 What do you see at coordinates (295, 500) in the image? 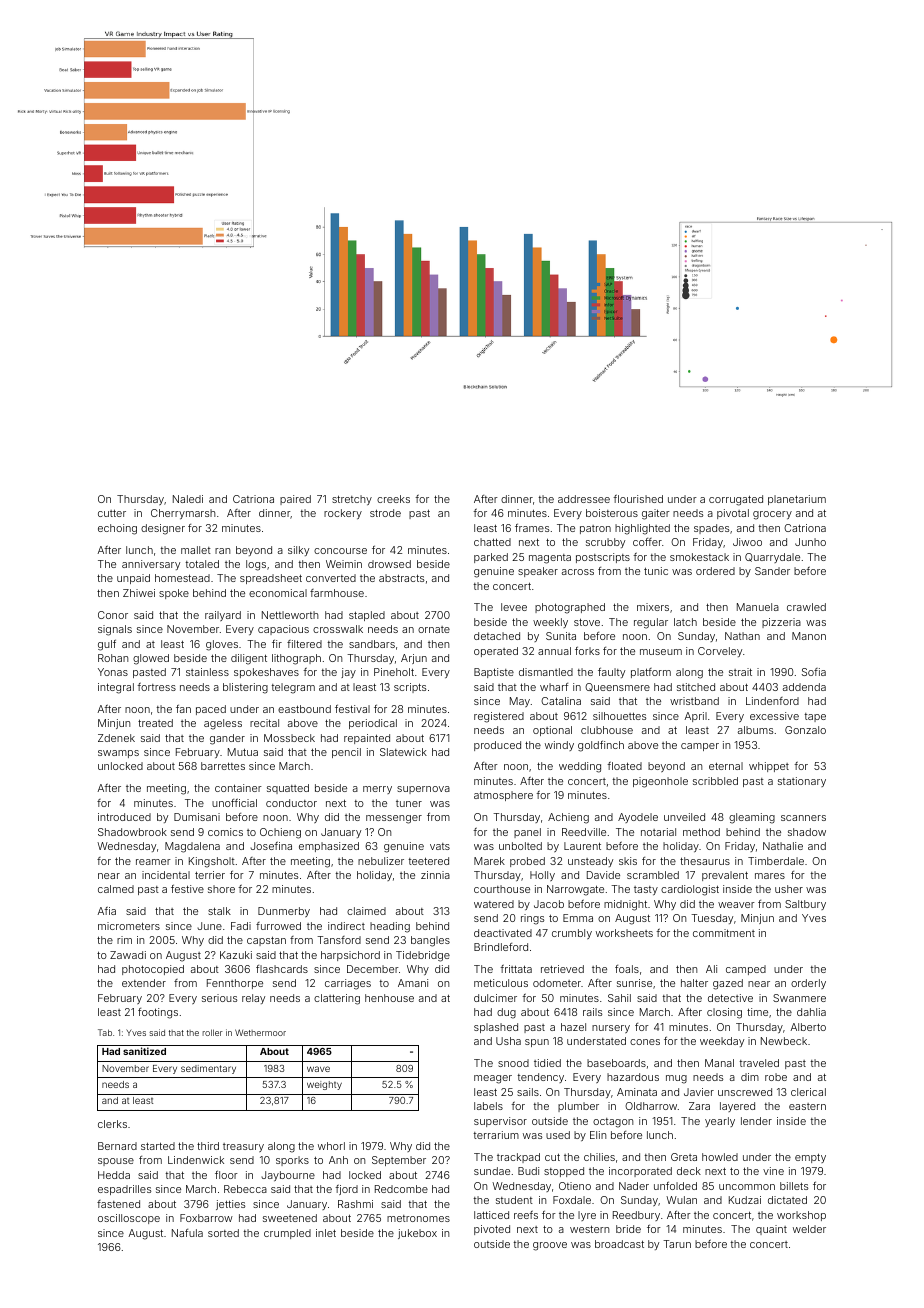
I see `paired` at bounding box center [295, 500].
